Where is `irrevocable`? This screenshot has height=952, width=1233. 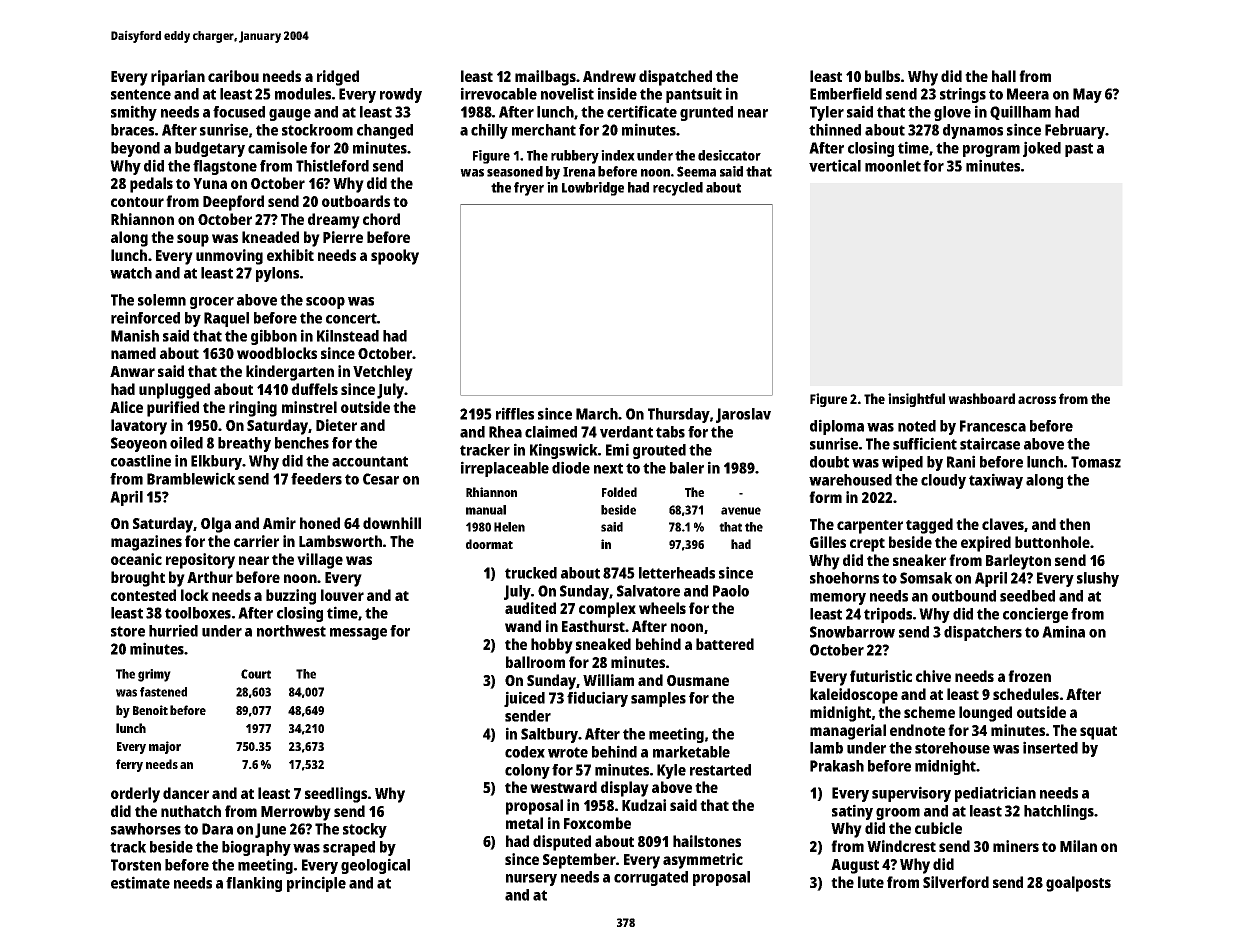
irrevocable is located at coordinates (499, 93).
